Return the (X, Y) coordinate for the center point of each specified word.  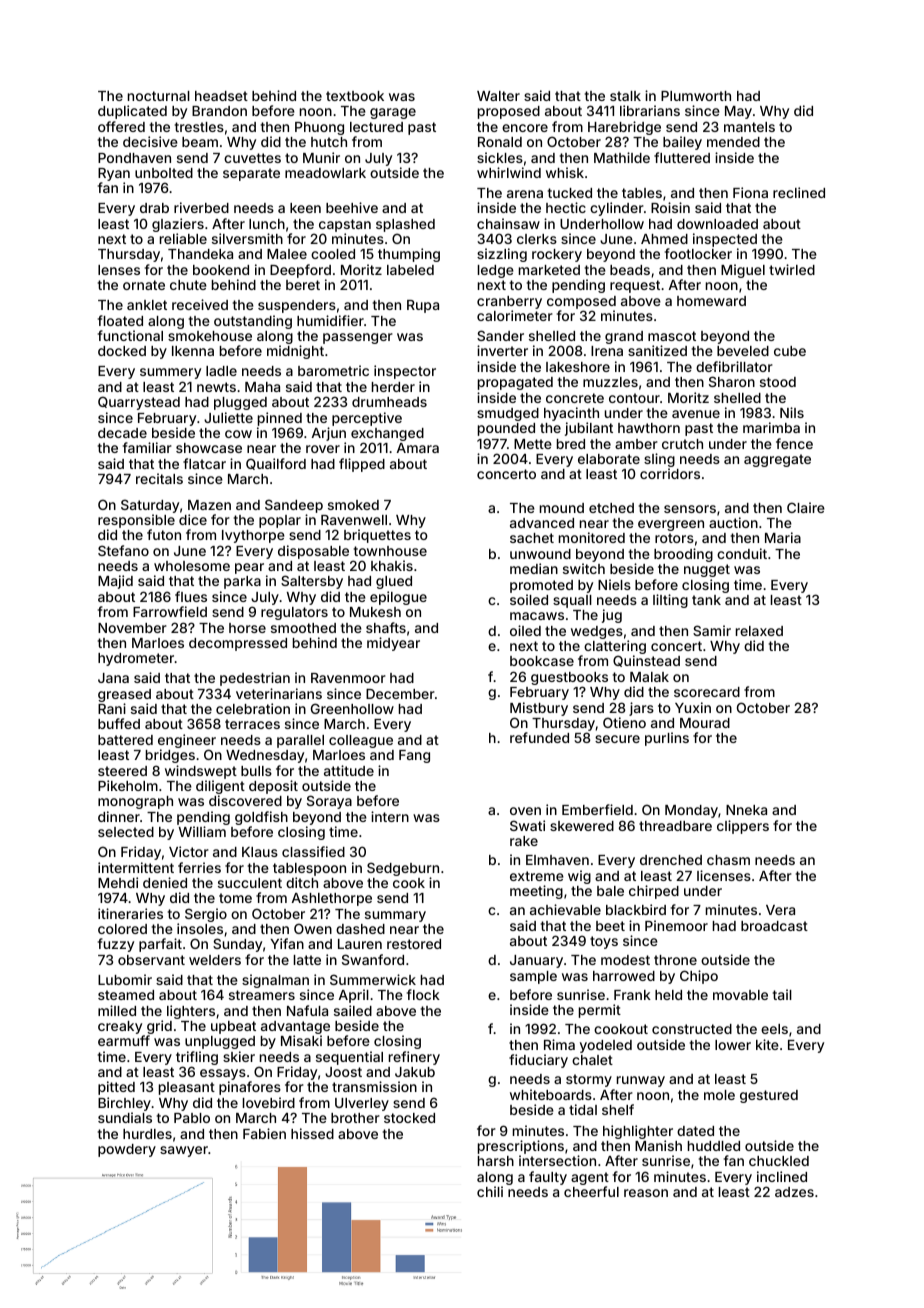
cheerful (591, 1191)
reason (646, 1193)
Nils (792, 412)
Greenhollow (352, 708)
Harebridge (624, 128)
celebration (253, 708)
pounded (506, 429)
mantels (749, 127)
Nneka (746, 810)
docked (122, 351)
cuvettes (252, 158)
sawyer (184, 1151)
